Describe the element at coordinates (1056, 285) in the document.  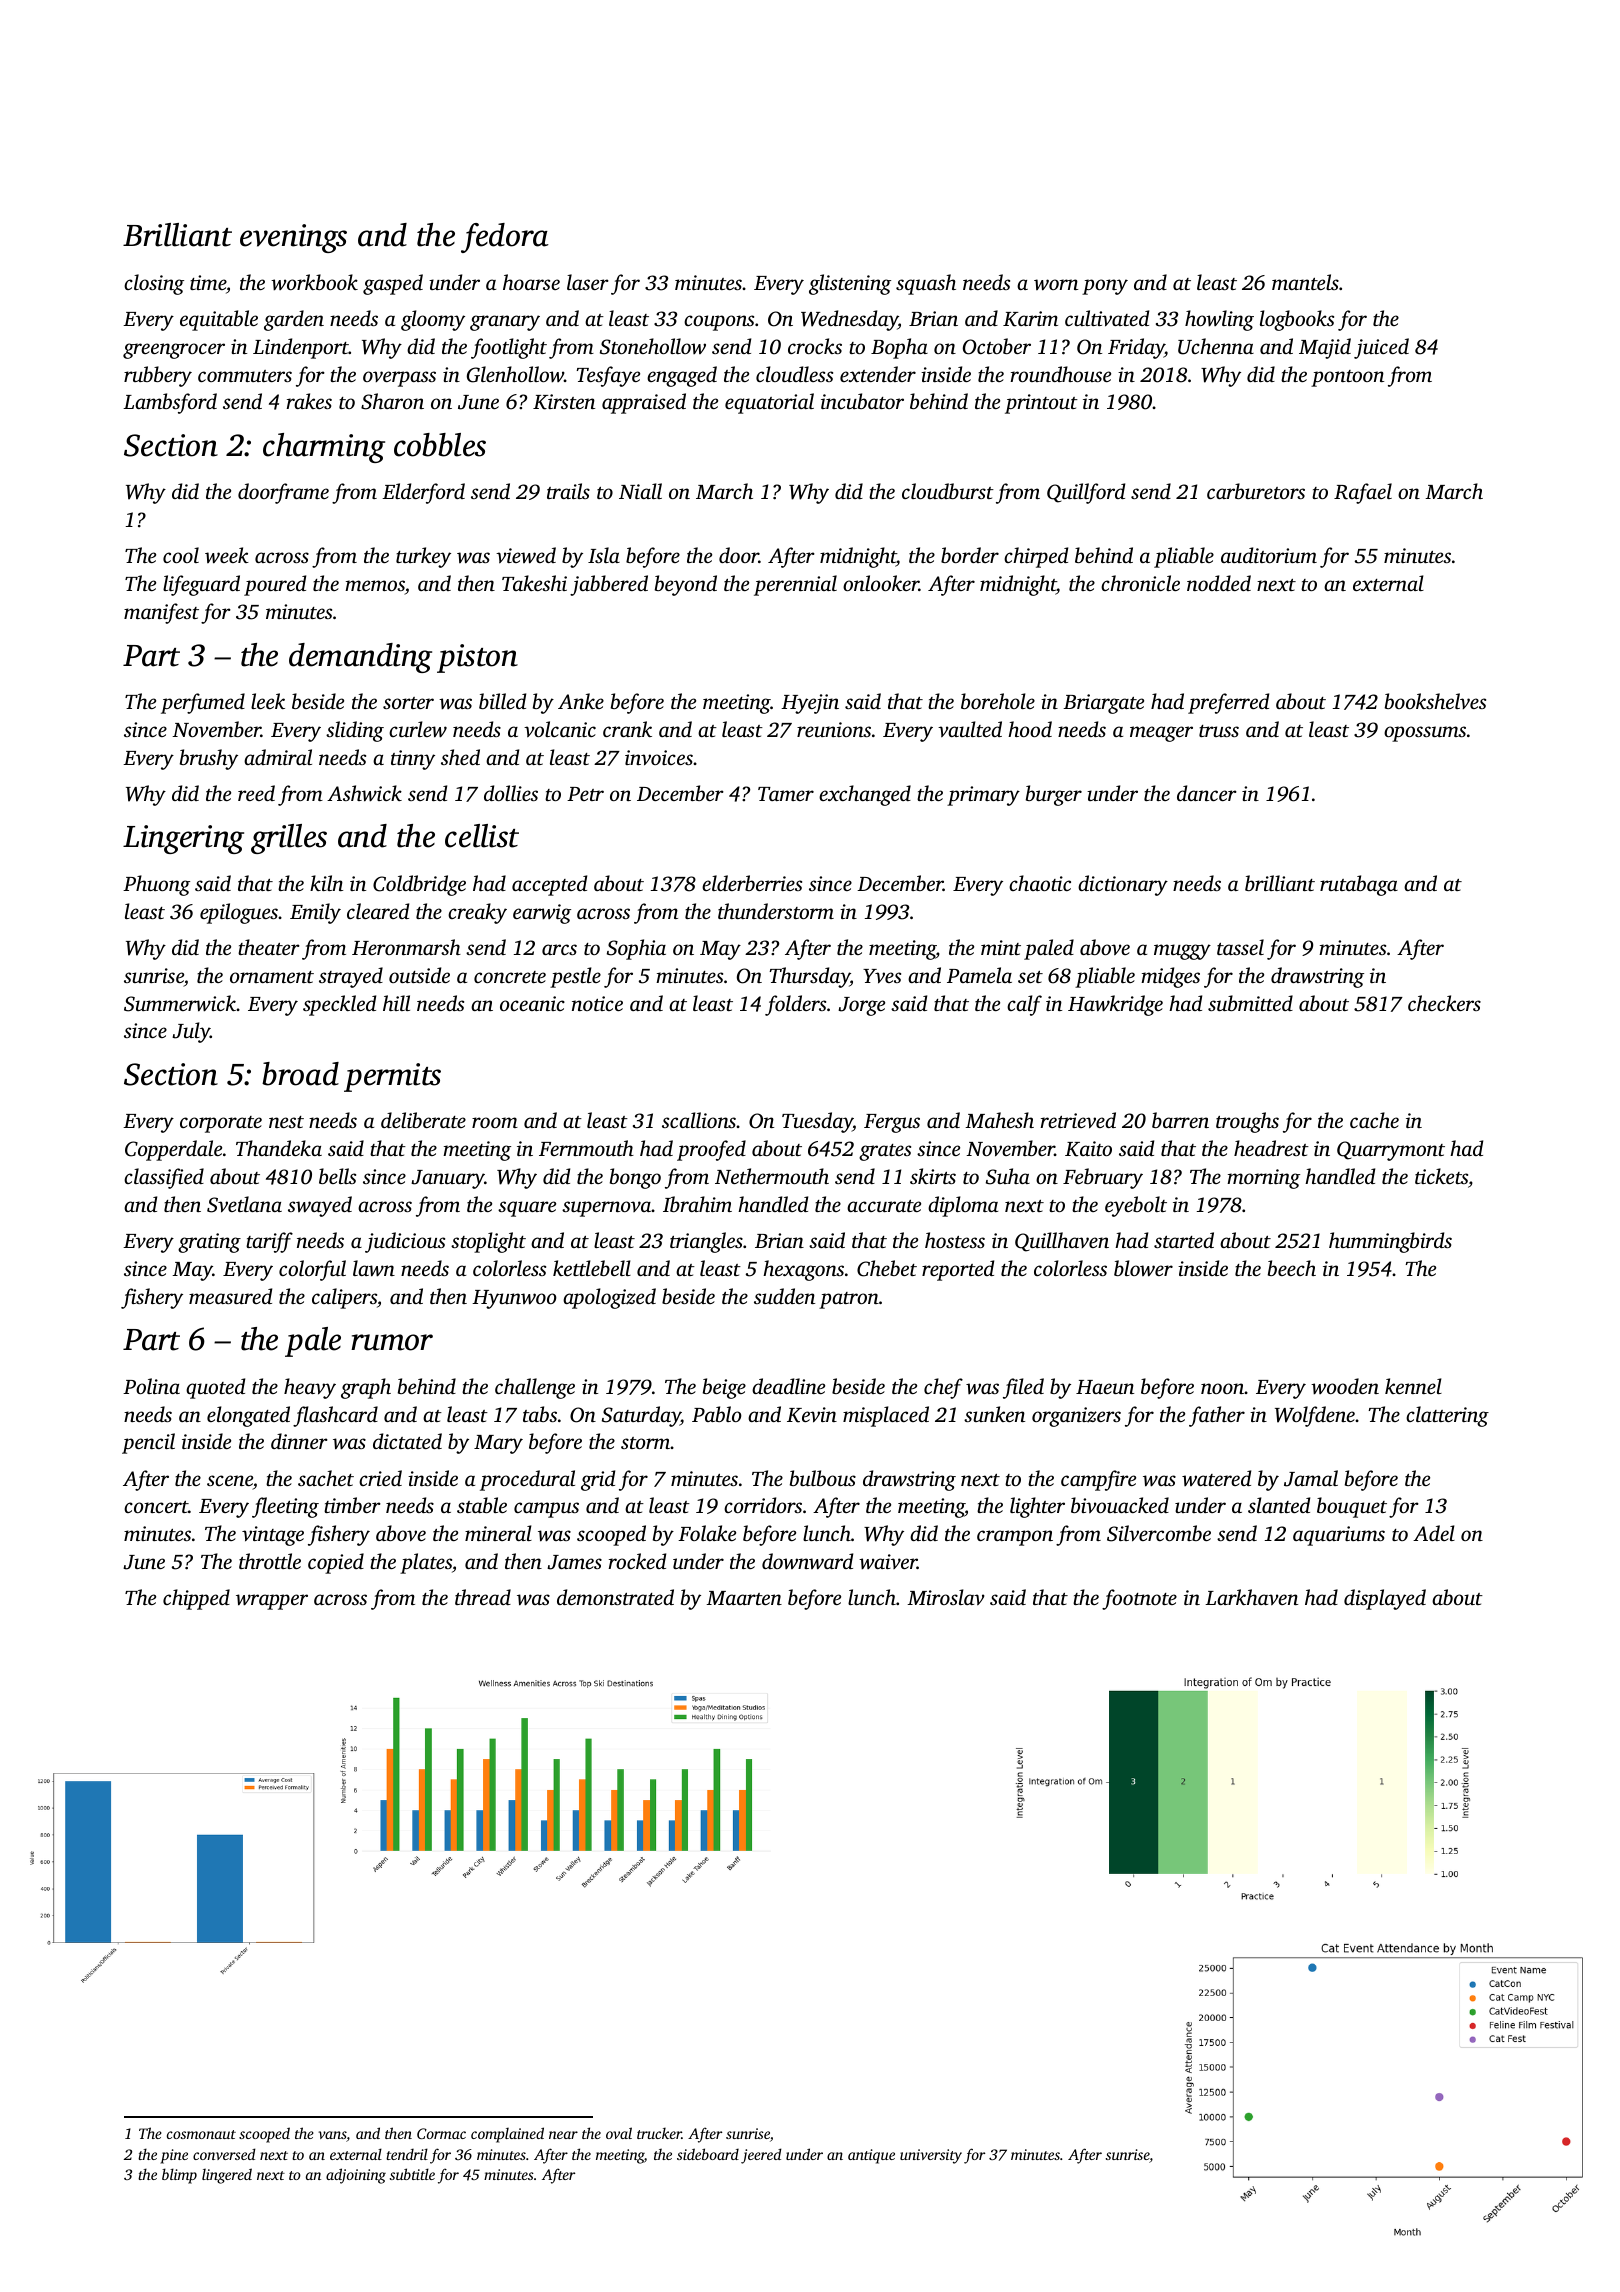
I see `worn` at that location.
